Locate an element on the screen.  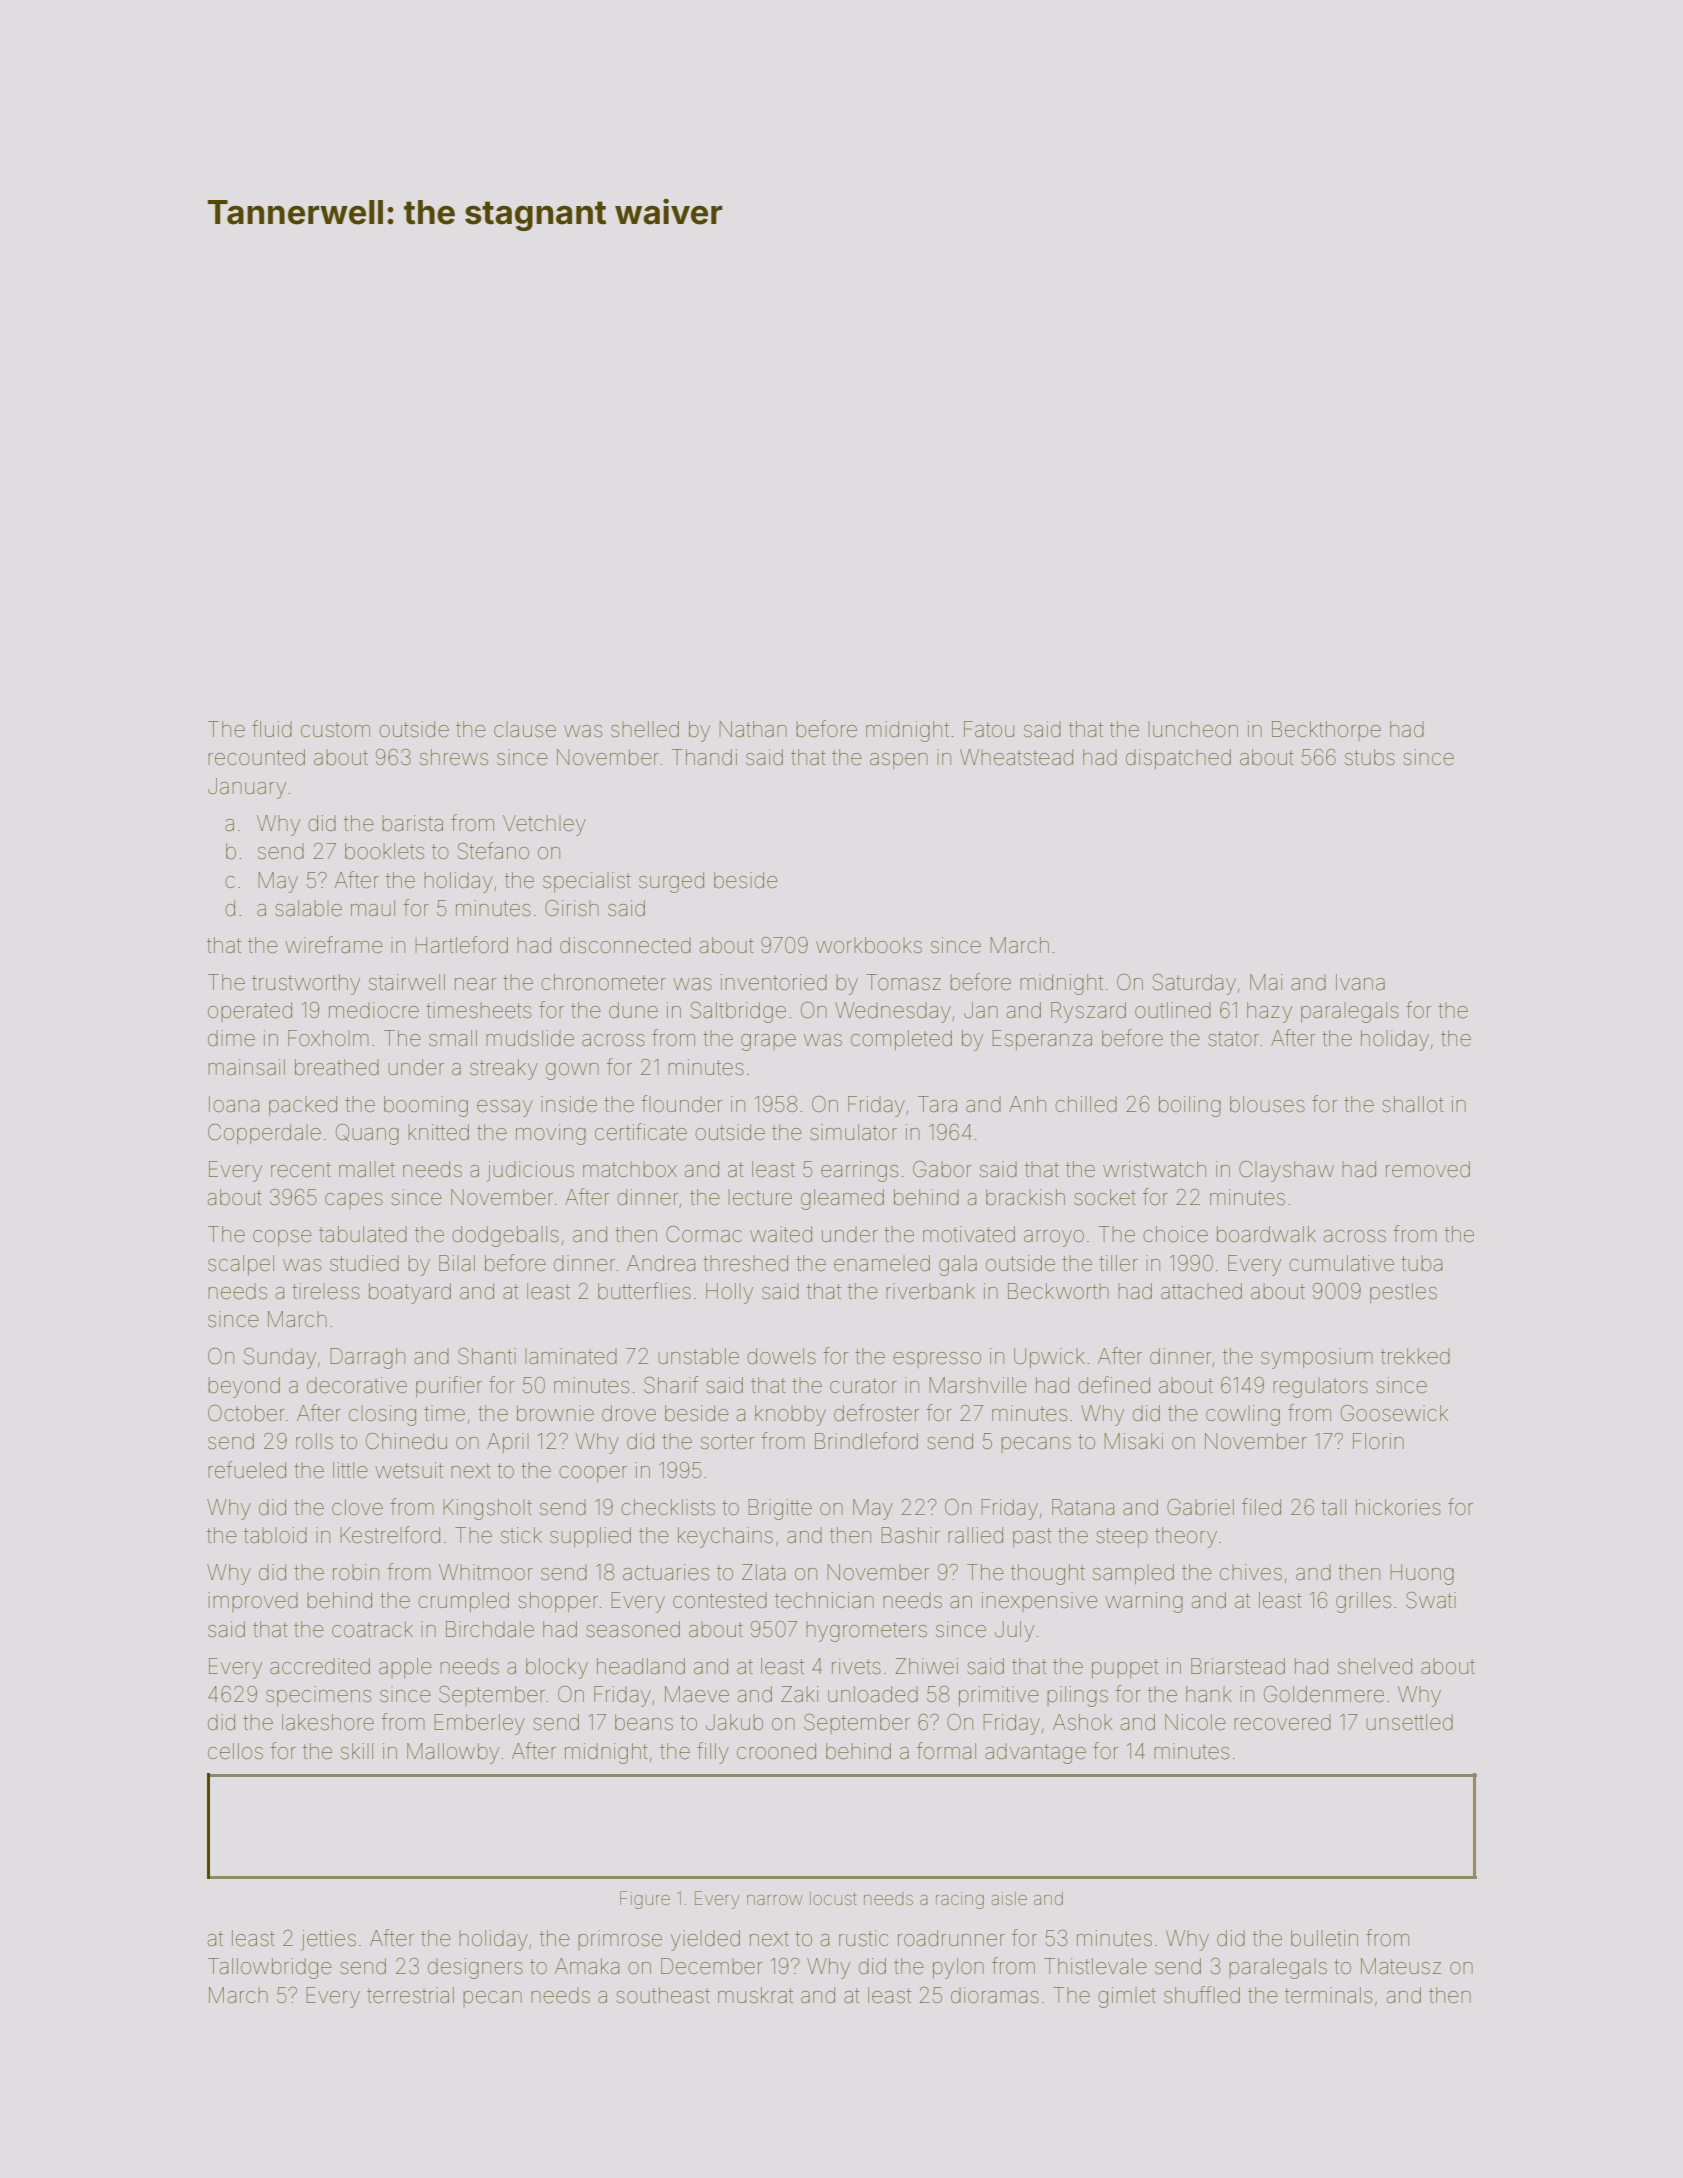
Mateusz is located at coordinates (1401, 1966).
